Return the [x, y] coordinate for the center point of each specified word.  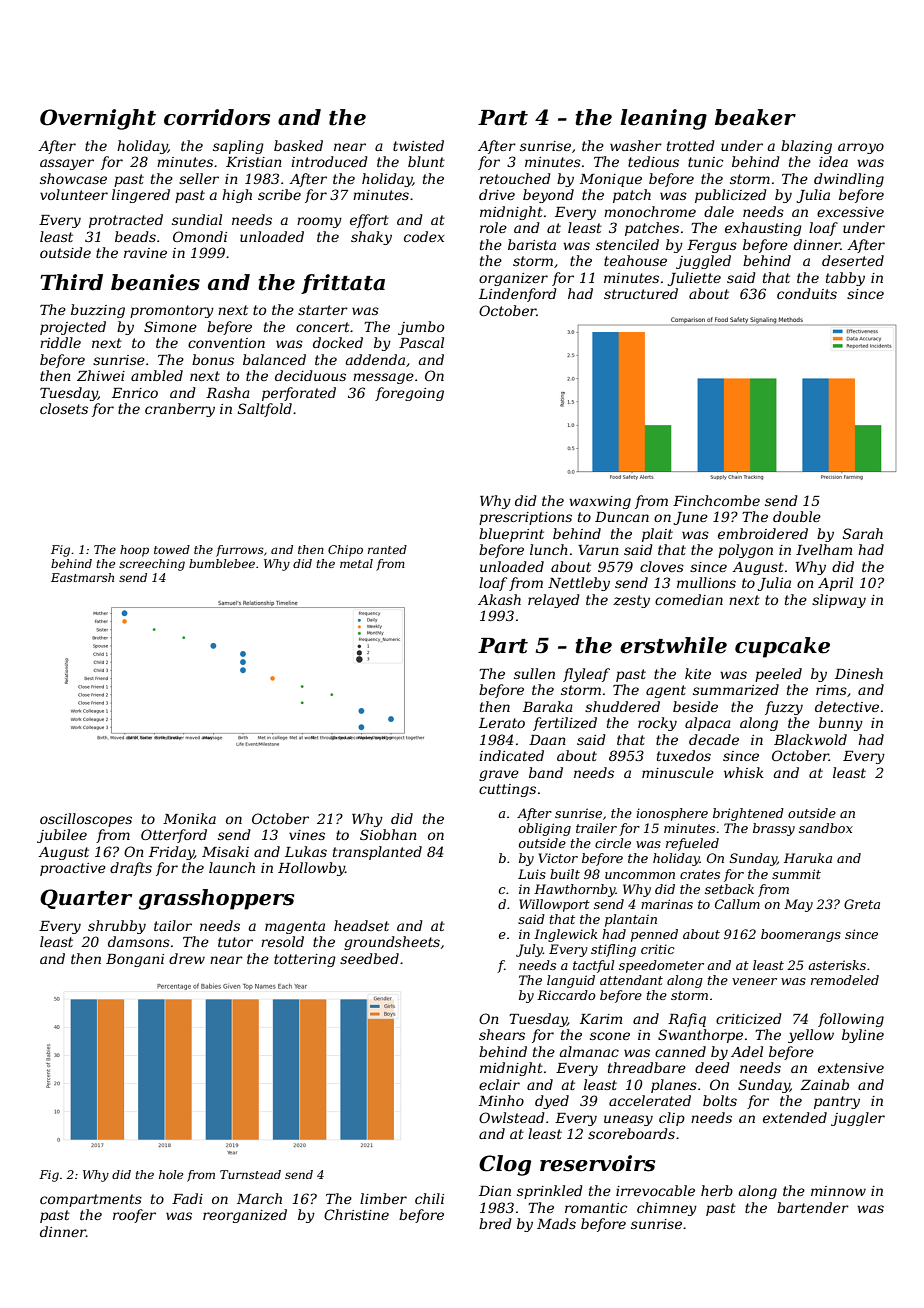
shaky [371, 238]
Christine [356, 1214]
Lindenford [518, 295]
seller [199, 178]
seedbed [369, 958]
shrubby [117, 927]
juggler [858, 1119]
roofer [134, 1216]
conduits [807, 293]
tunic [705, 162]
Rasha [228, 392]
